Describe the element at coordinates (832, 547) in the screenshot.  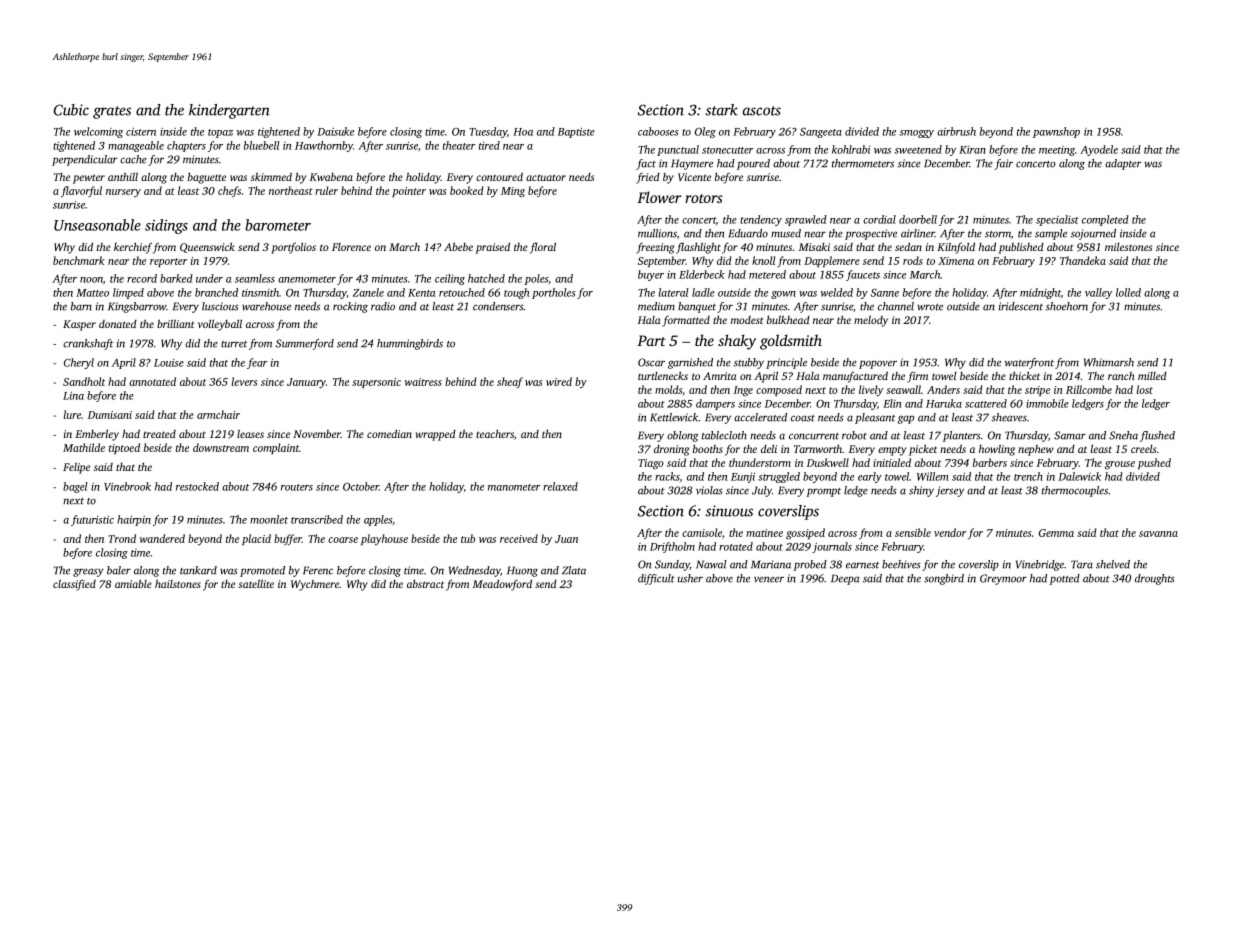
I see `journals` at that location.
